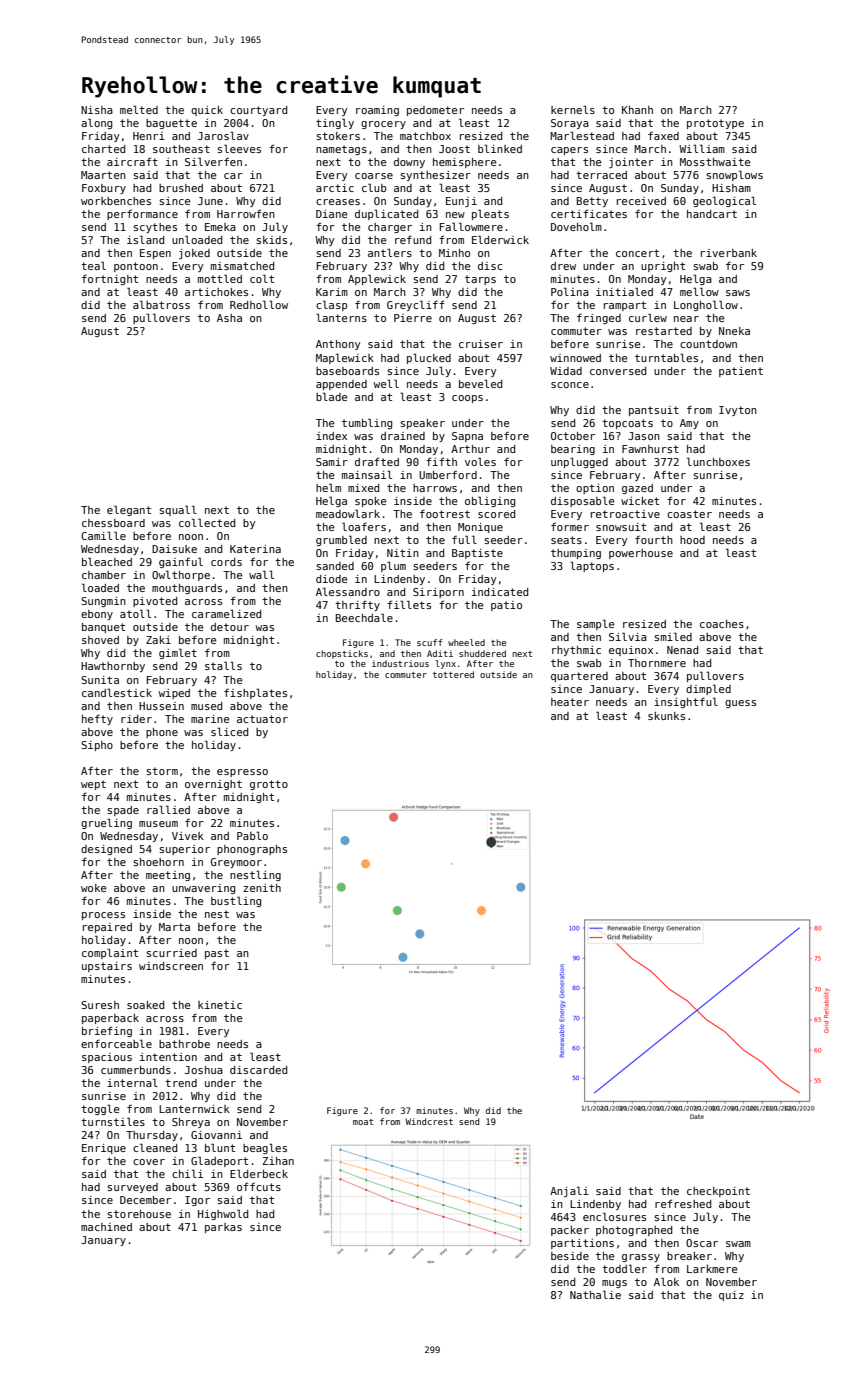 The width and height of the image is (849, 1400). I want to click on pedometer, so click(435, 111).
